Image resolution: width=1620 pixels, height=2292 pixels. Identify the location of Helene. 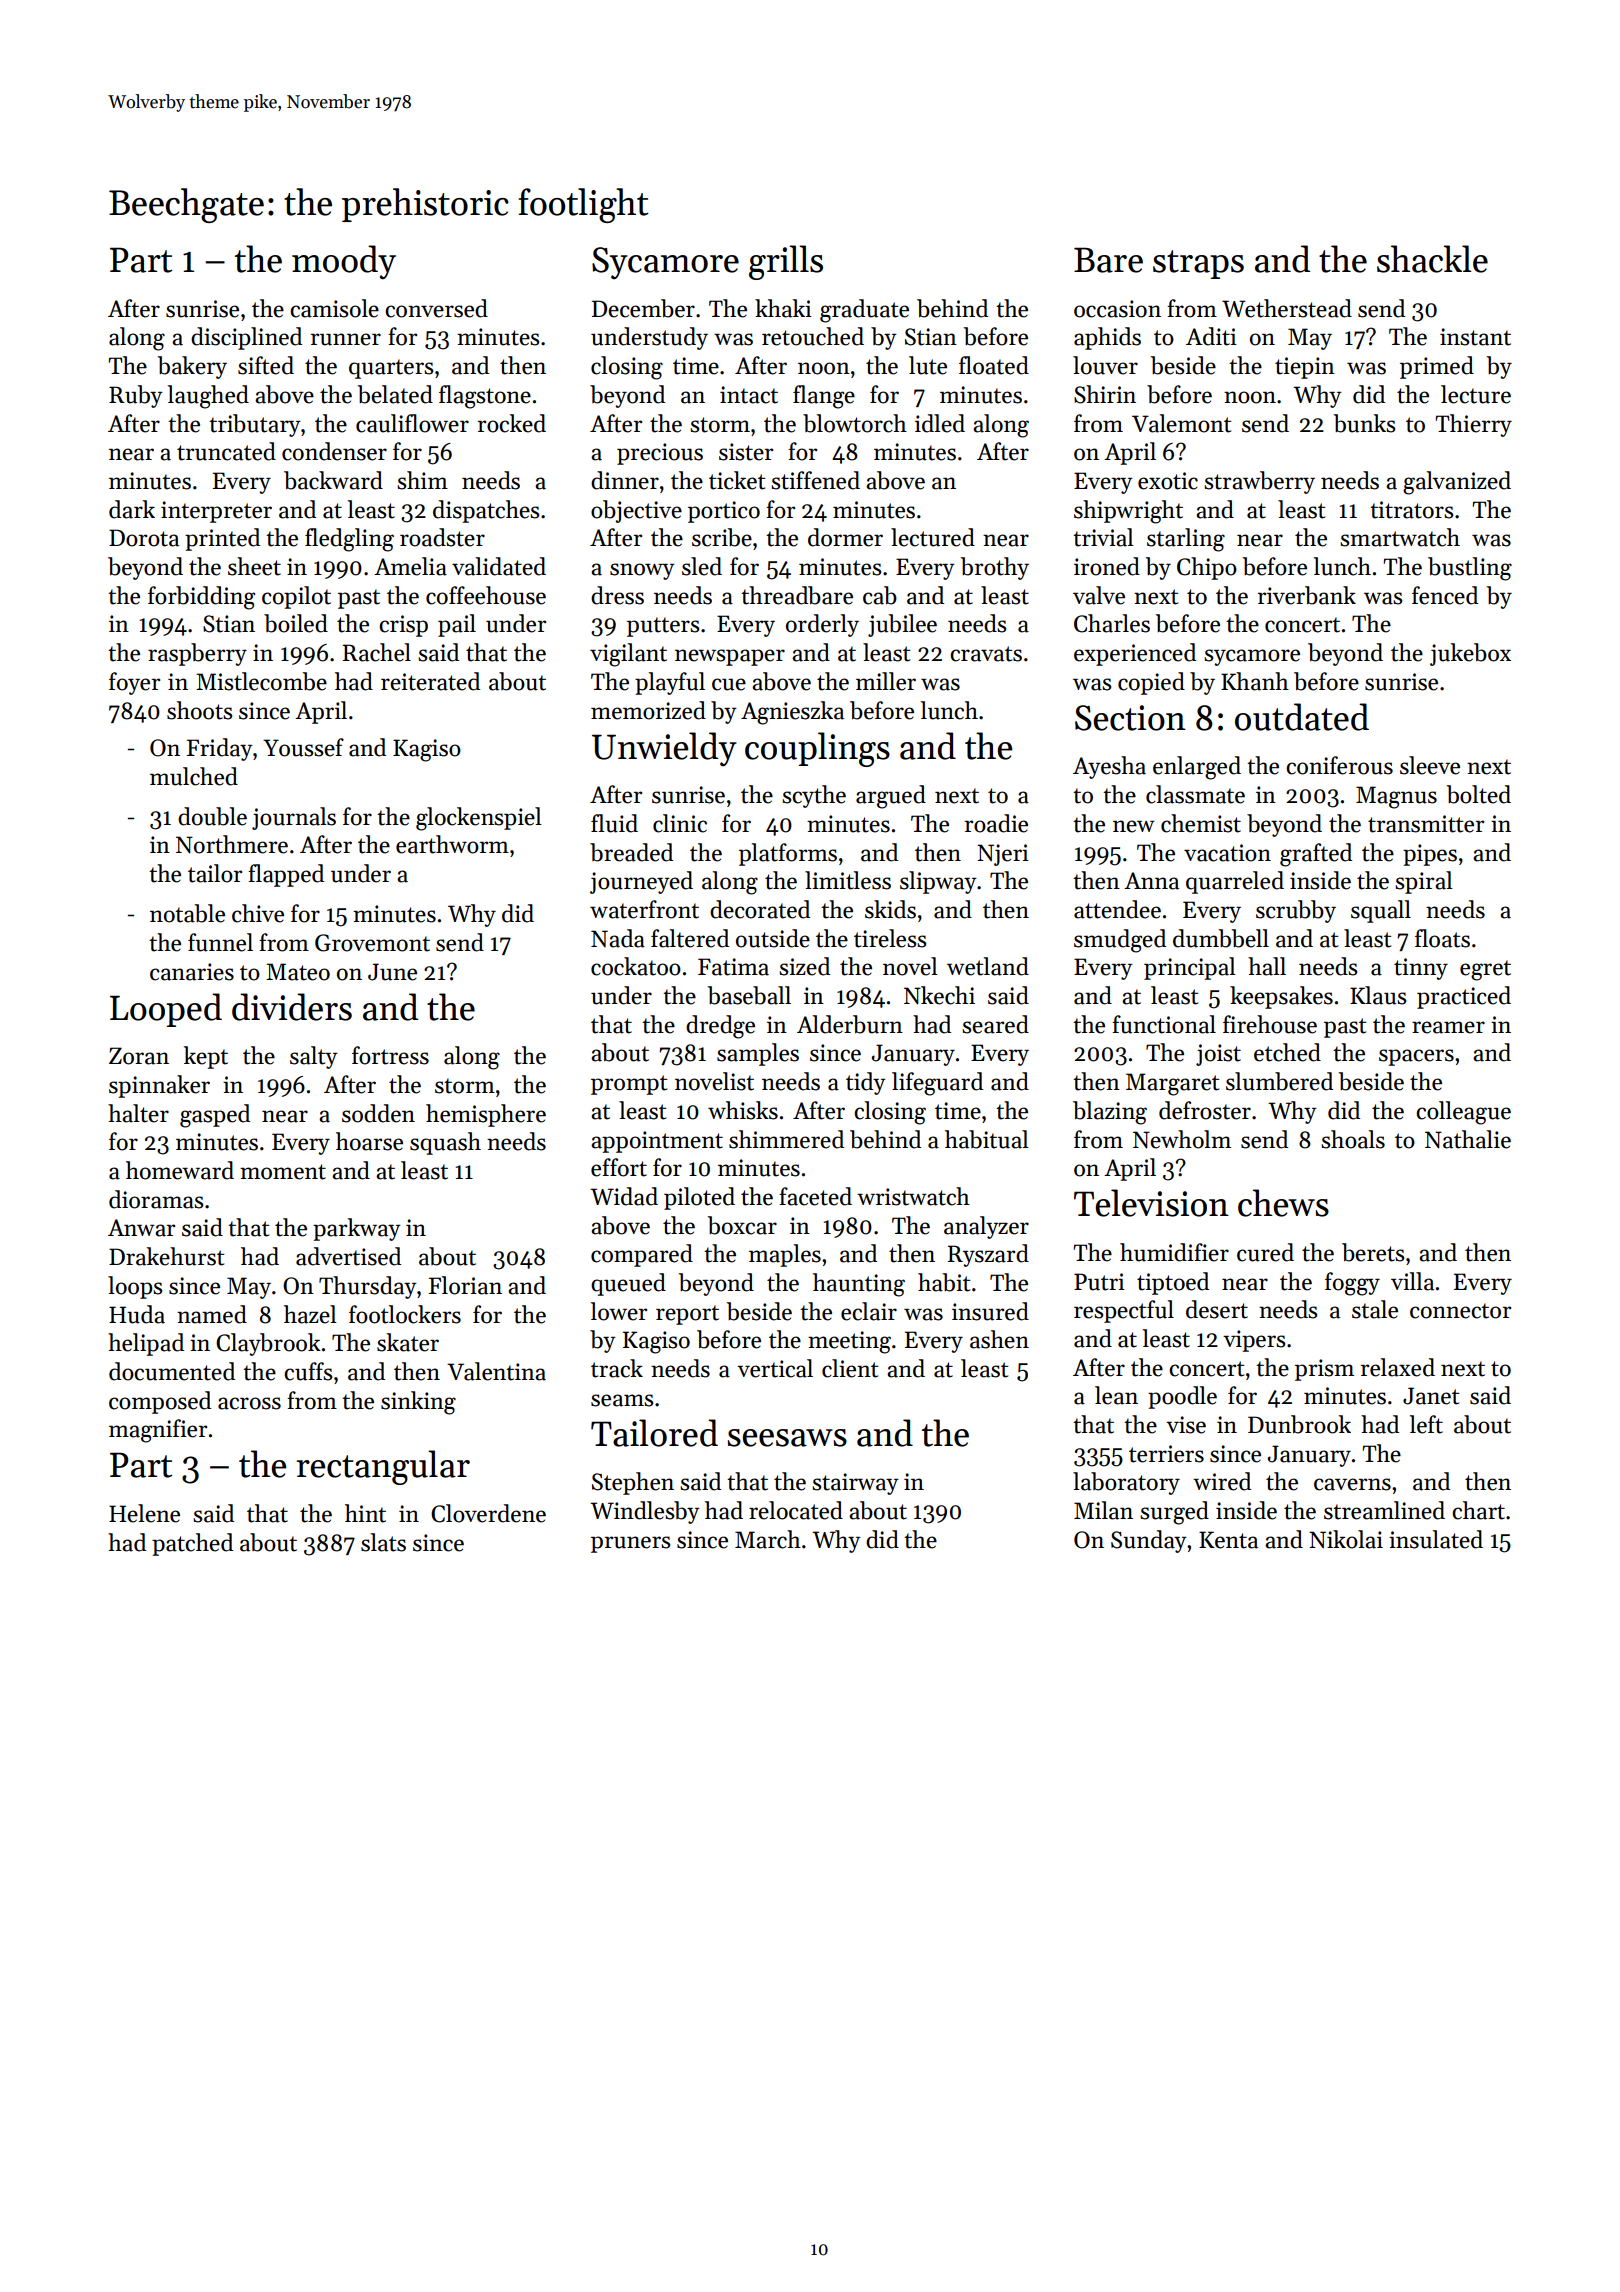
(144, 1513).
